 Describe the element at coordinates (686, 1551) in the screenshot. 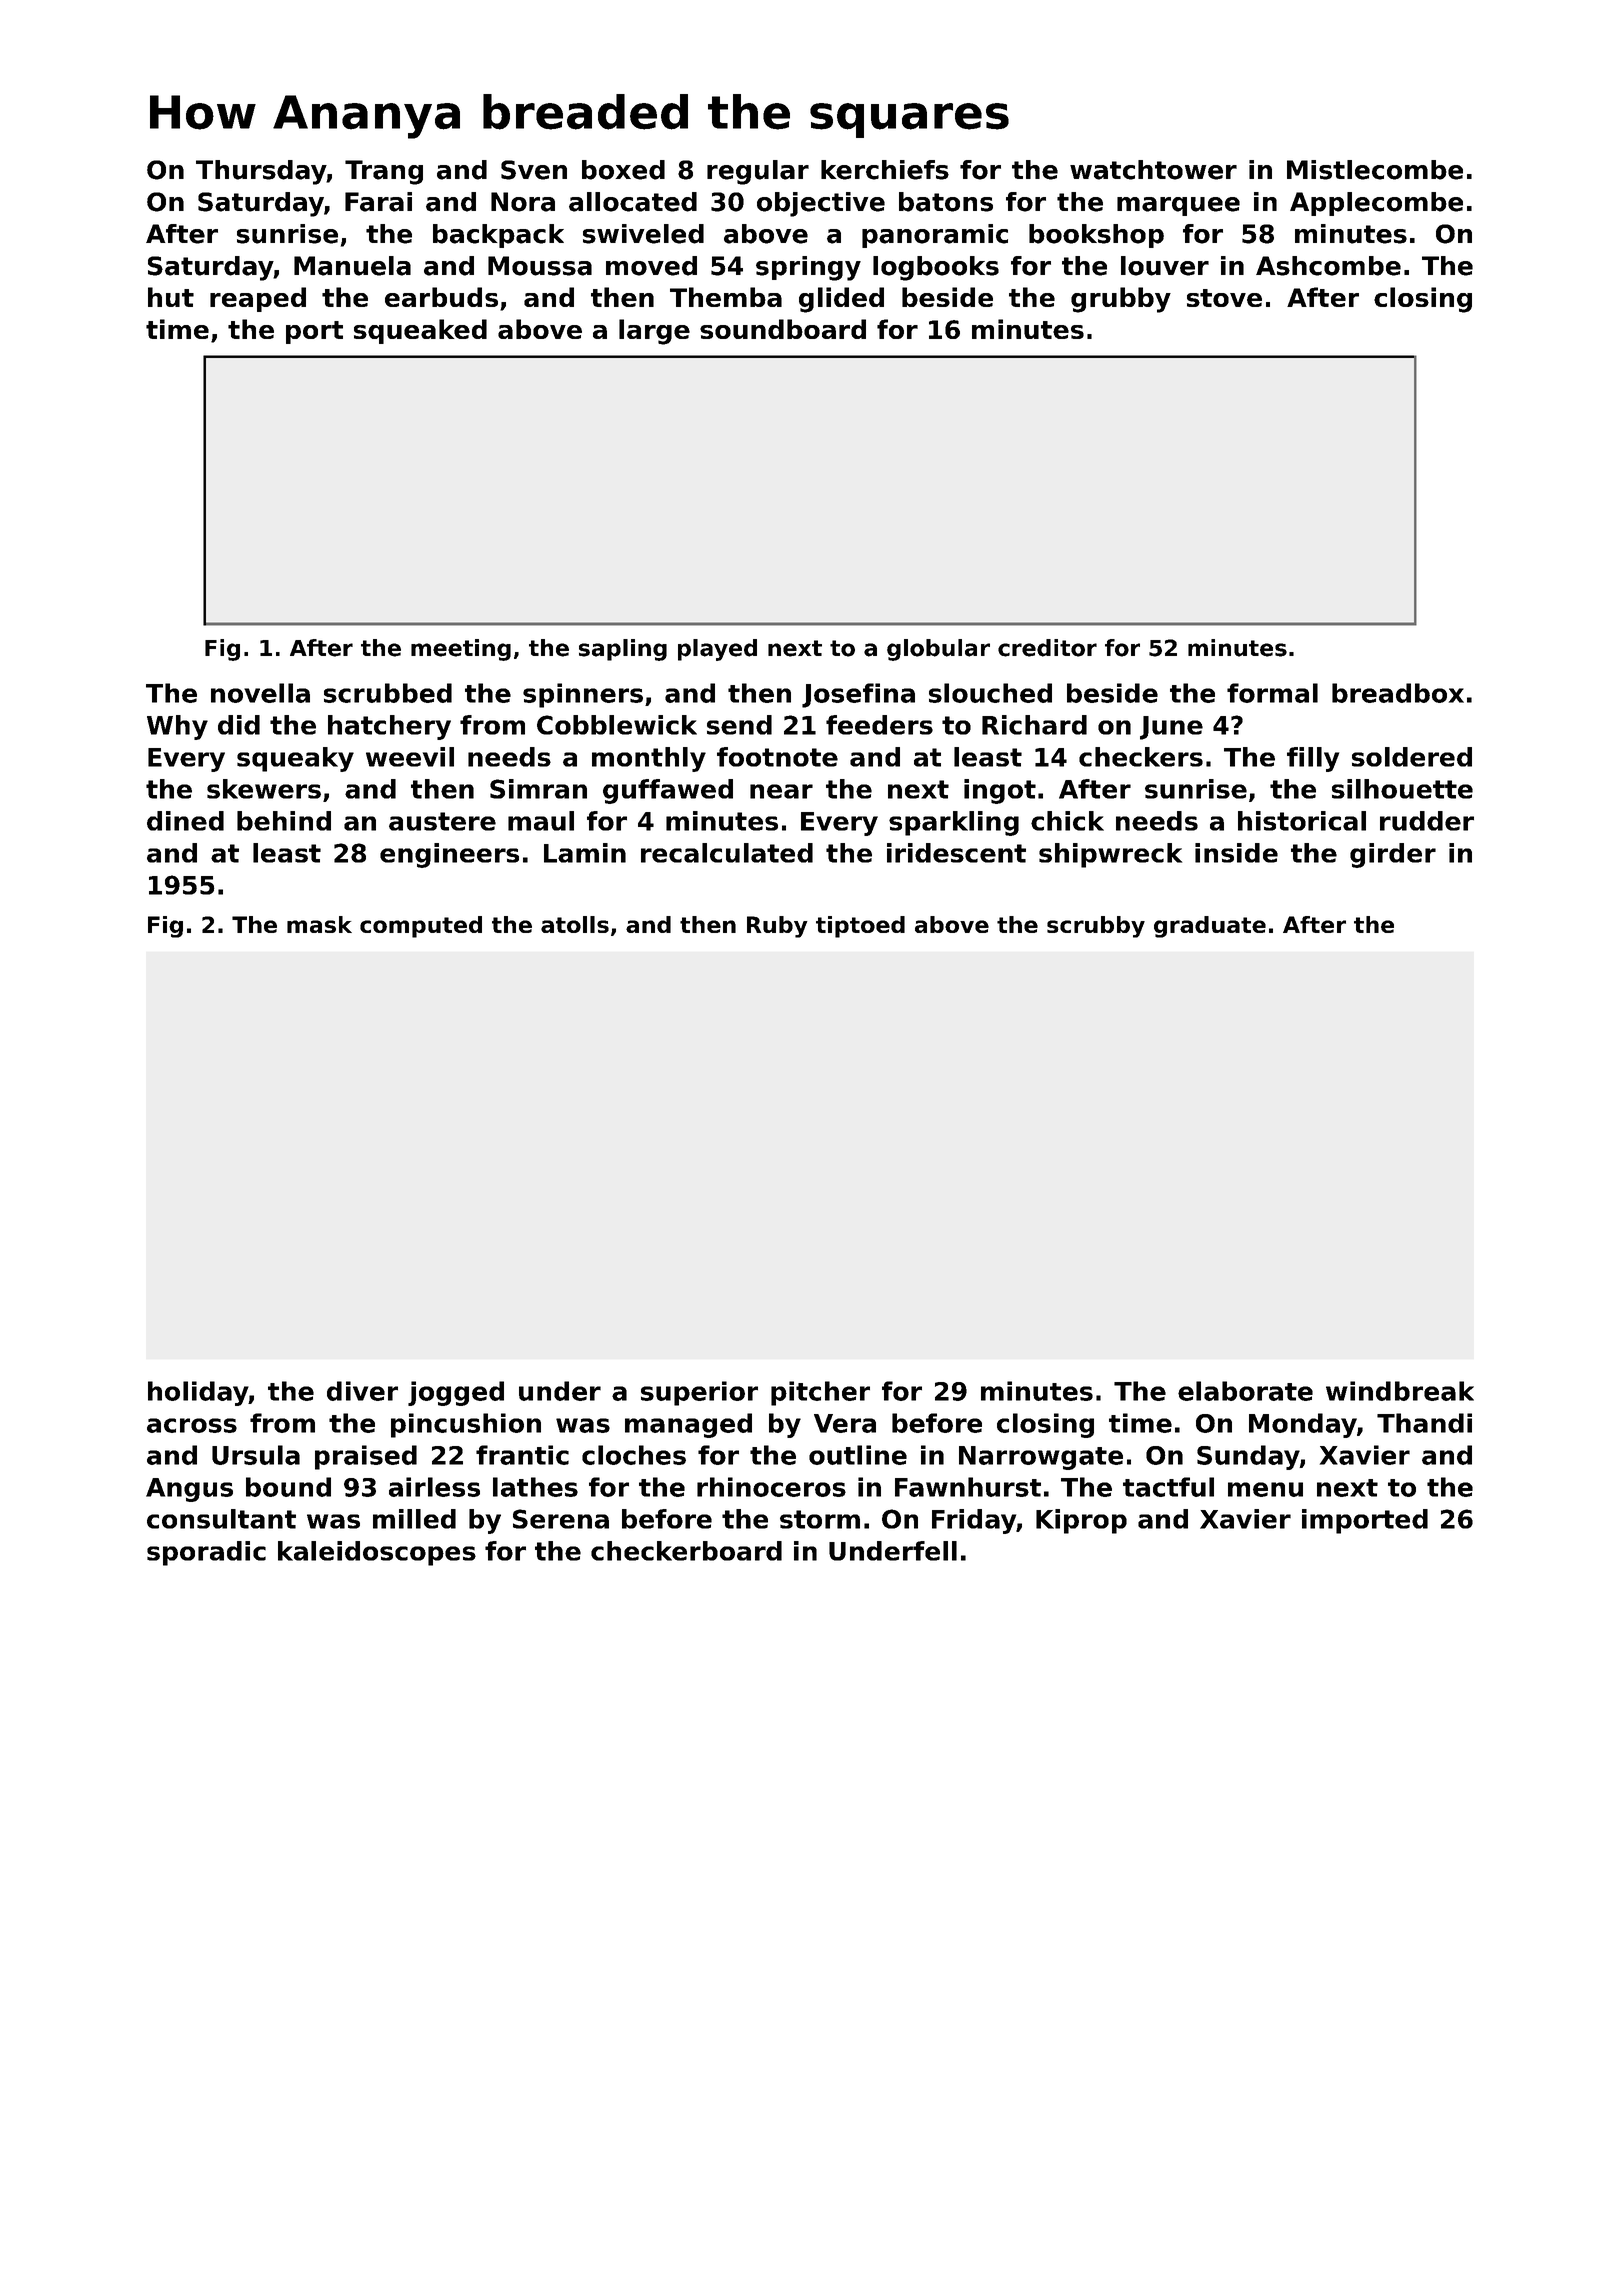

I see `checkerboard` at that location.
